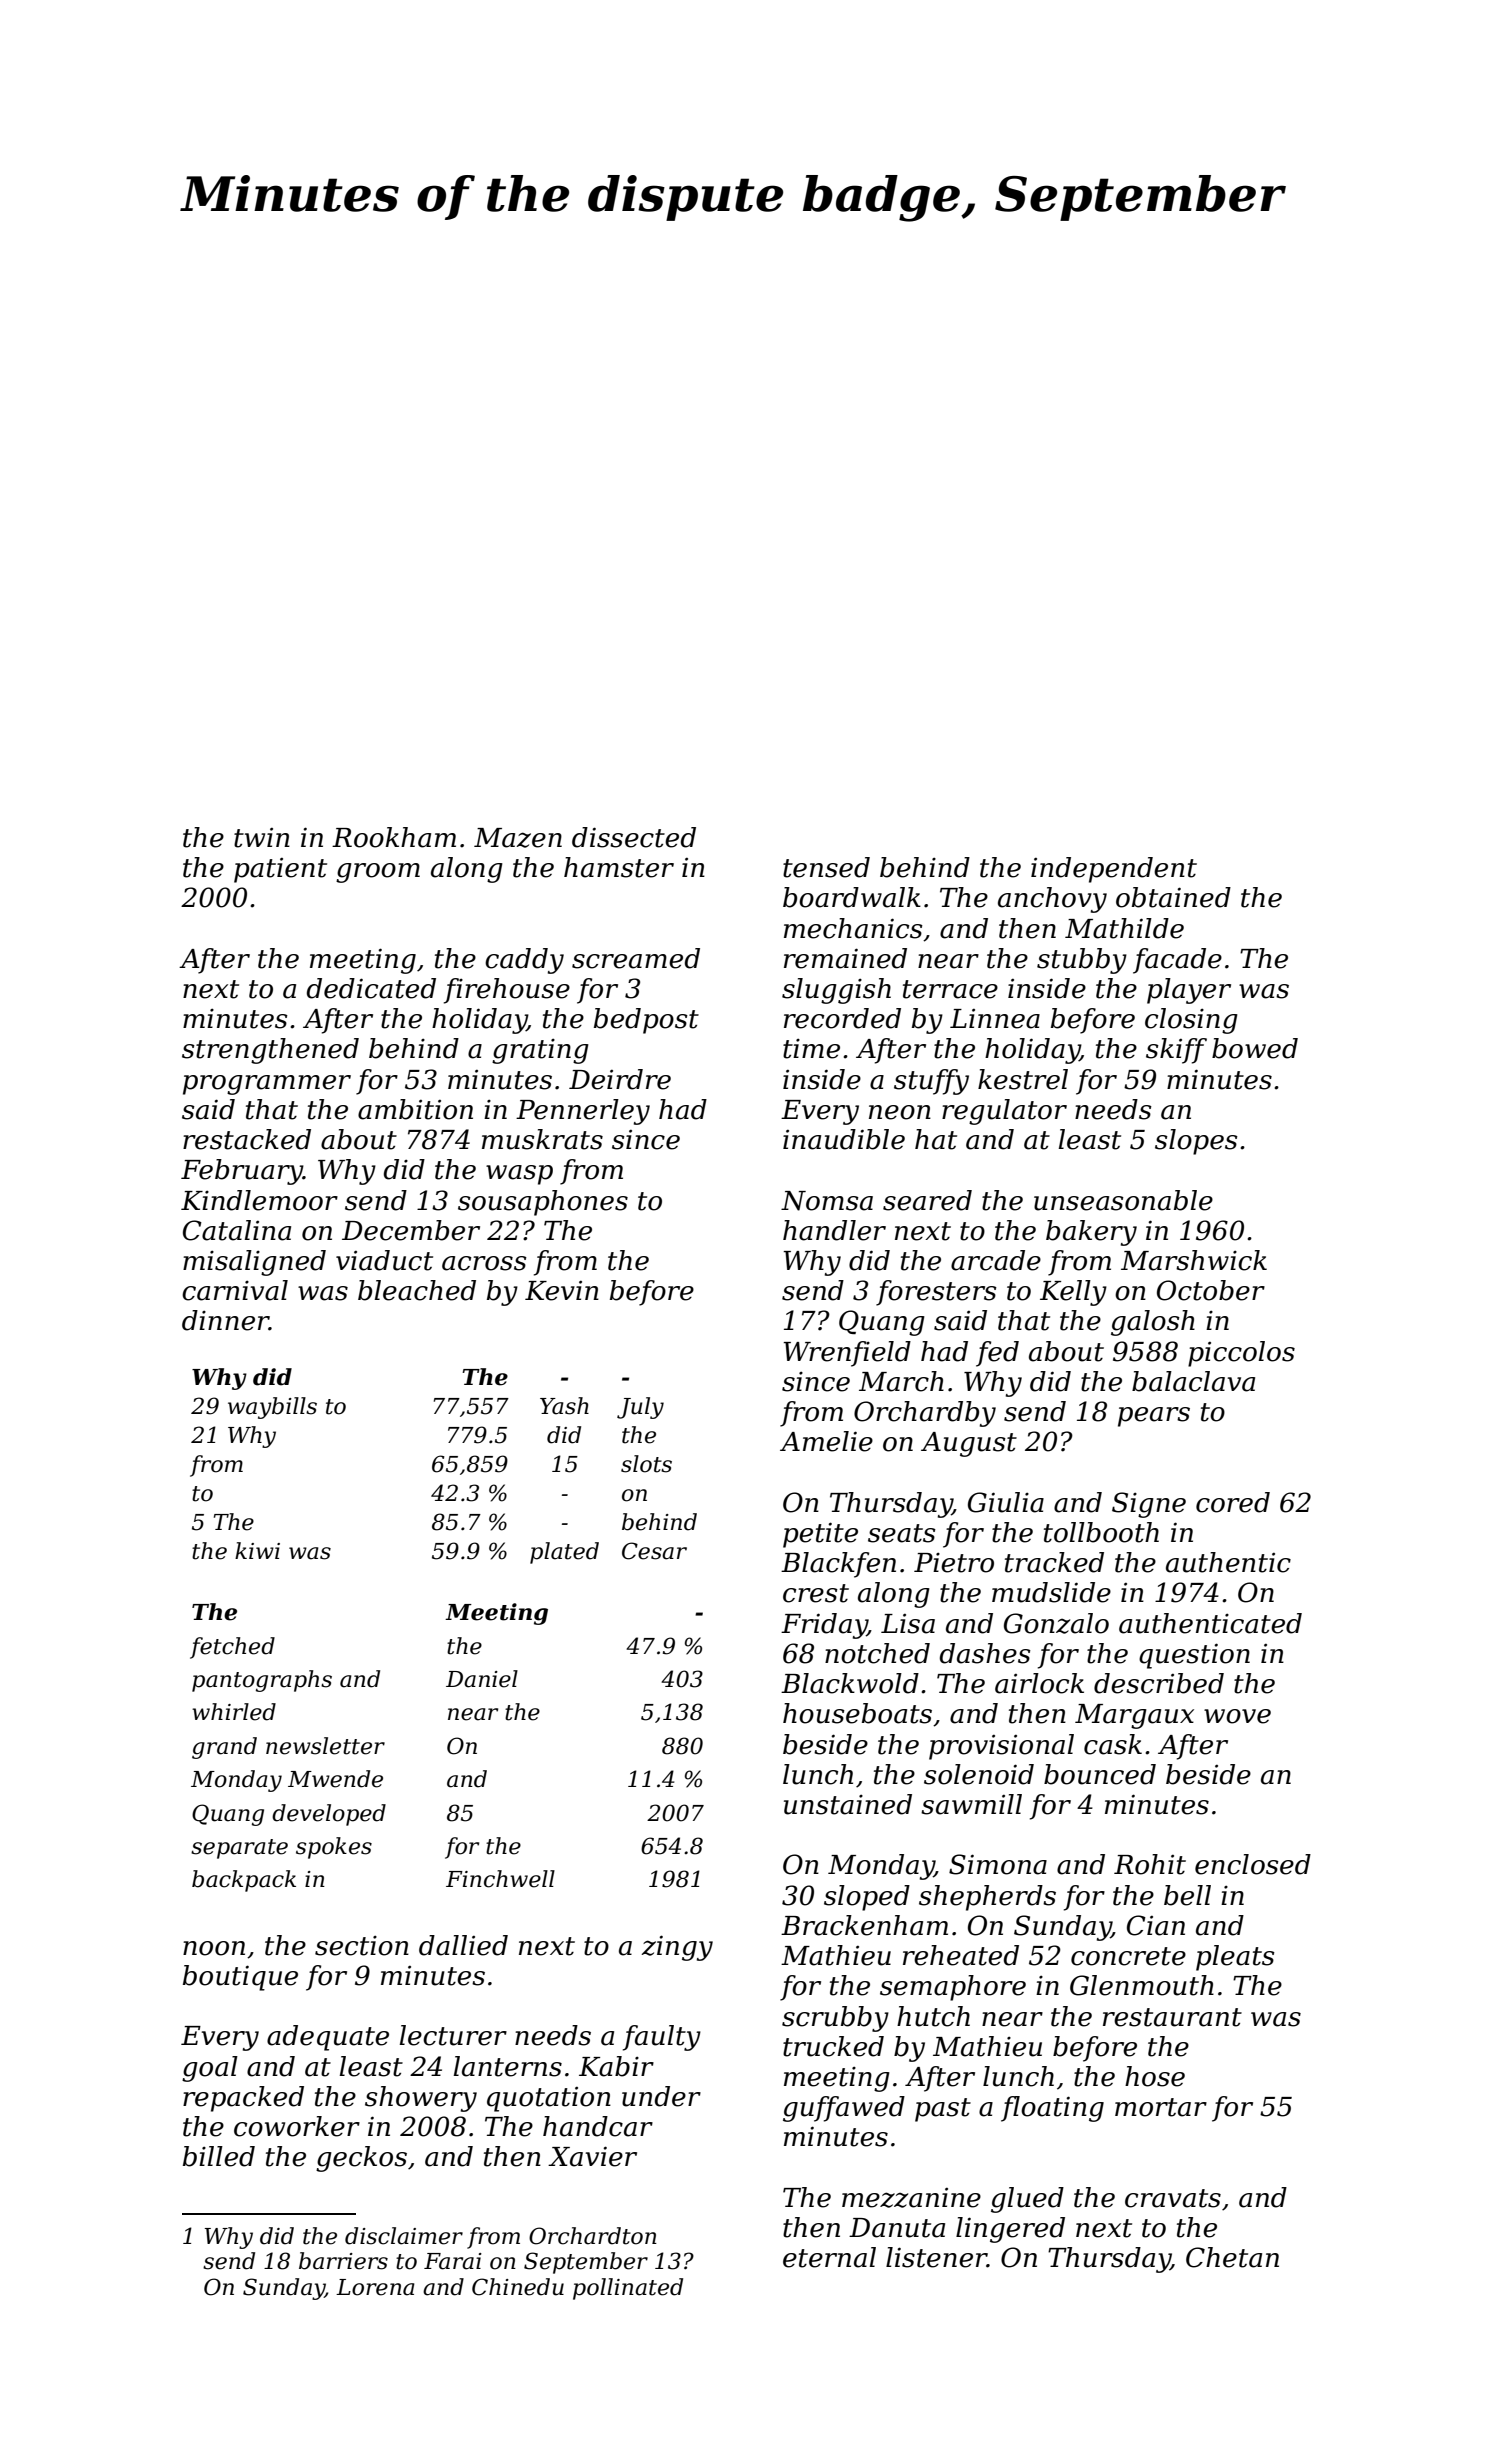 This page has width=1496, height=2464. What do you see at coordinates (1173, 897) in the page?
I see `obtained` at bounding box center [1173, 897].
